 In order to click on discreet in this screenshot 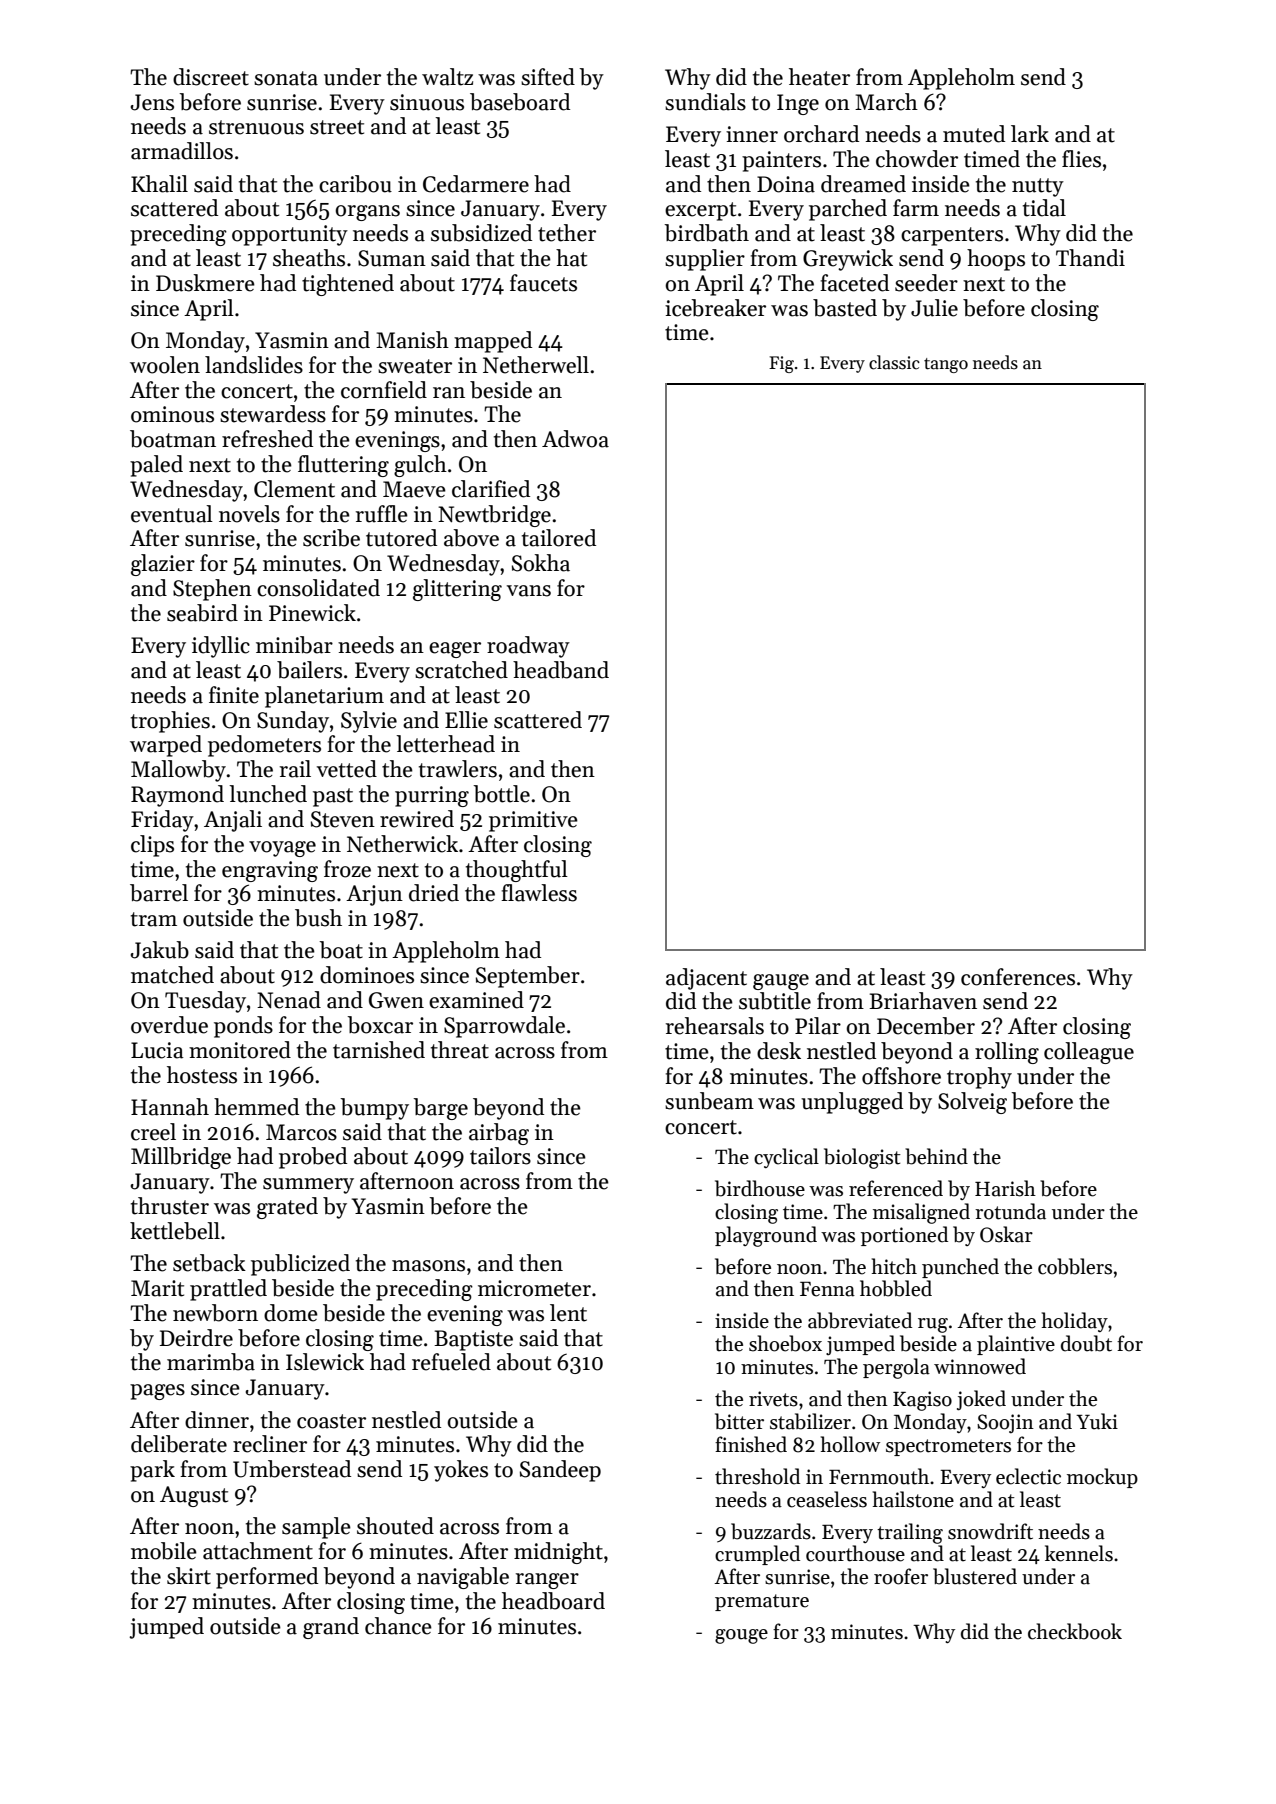, I will do `click(211, 77)`.
